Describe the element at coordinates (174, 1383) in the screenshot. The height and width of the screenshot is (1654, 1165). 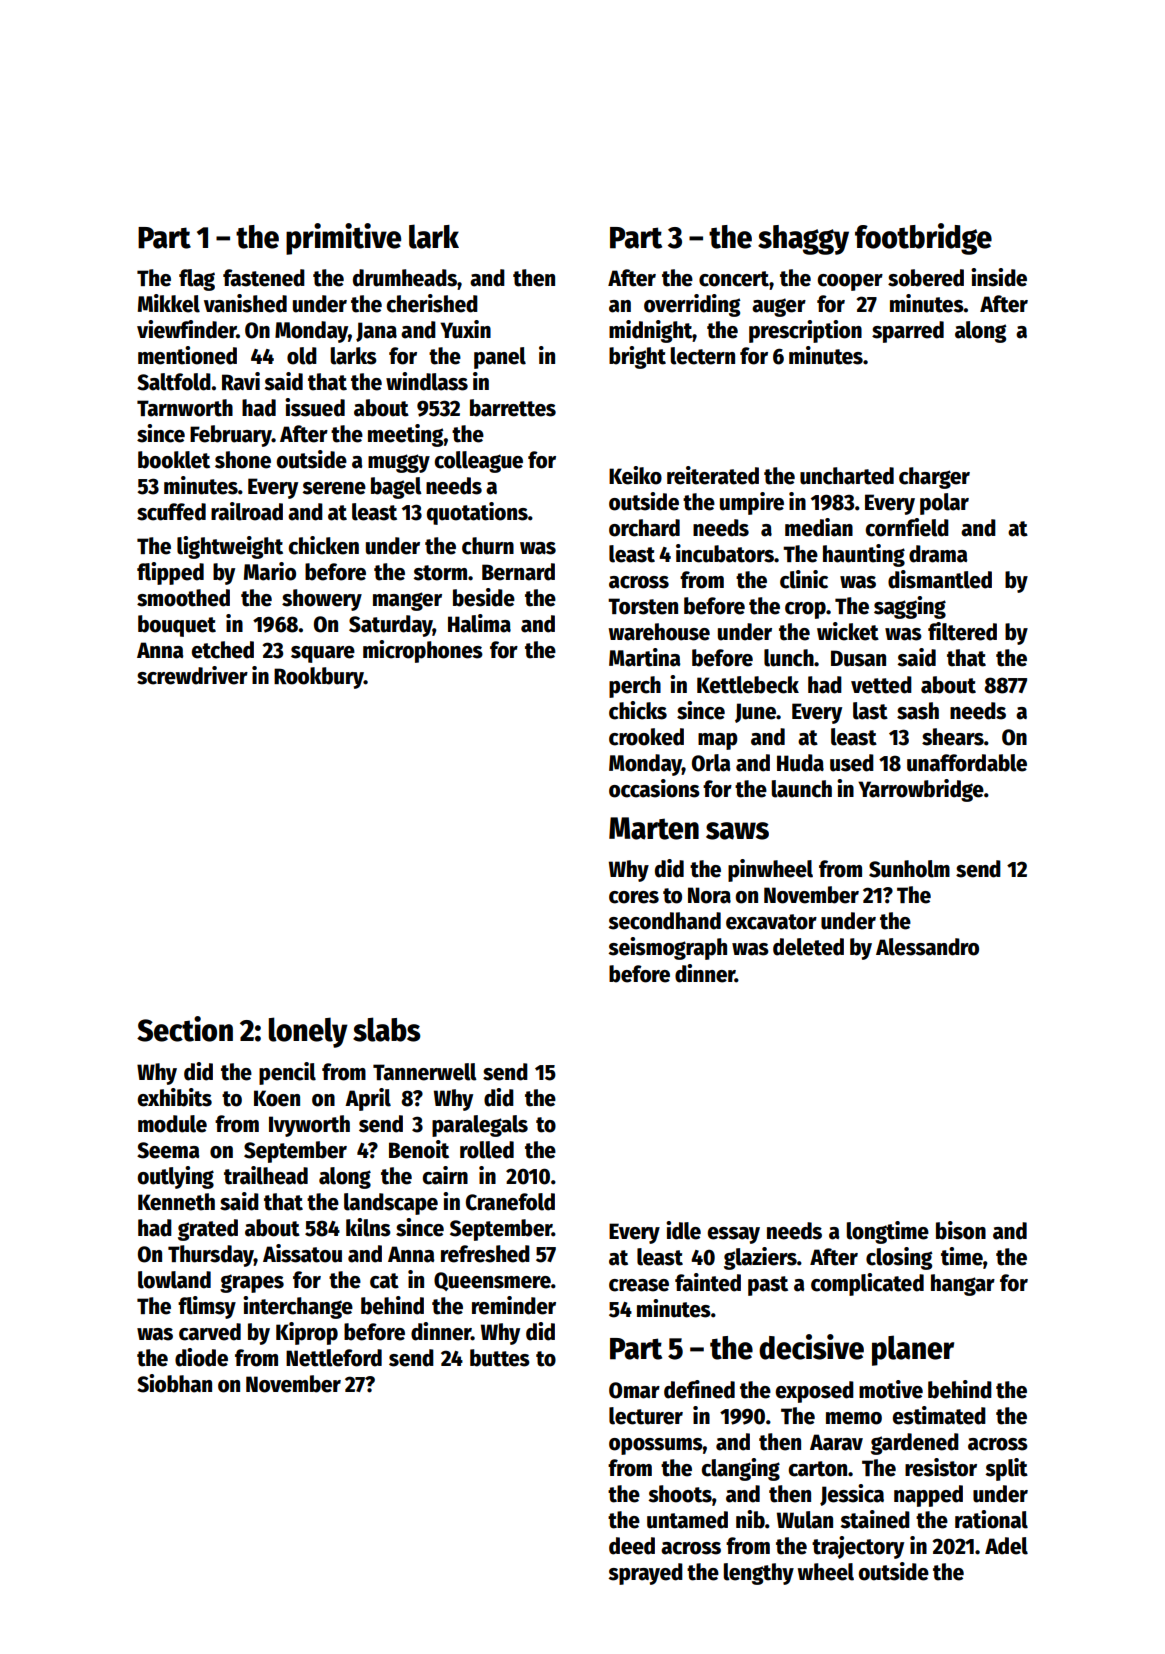
I see `Siobhan` at that location.
